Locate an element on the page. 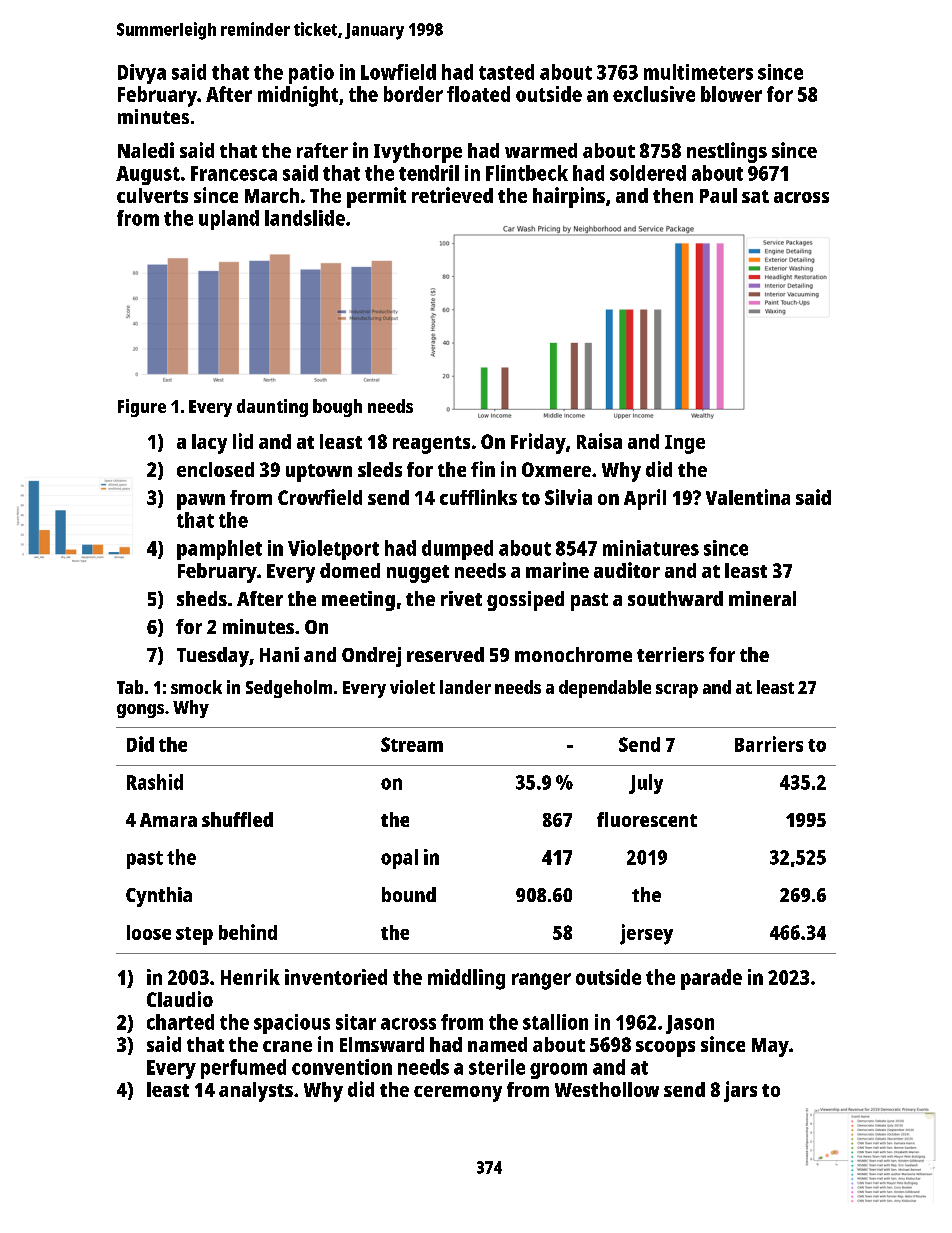 Image resolution: width=952 pixels, height=1233 pixels. Valentina is located at coordinates (748, 497).
